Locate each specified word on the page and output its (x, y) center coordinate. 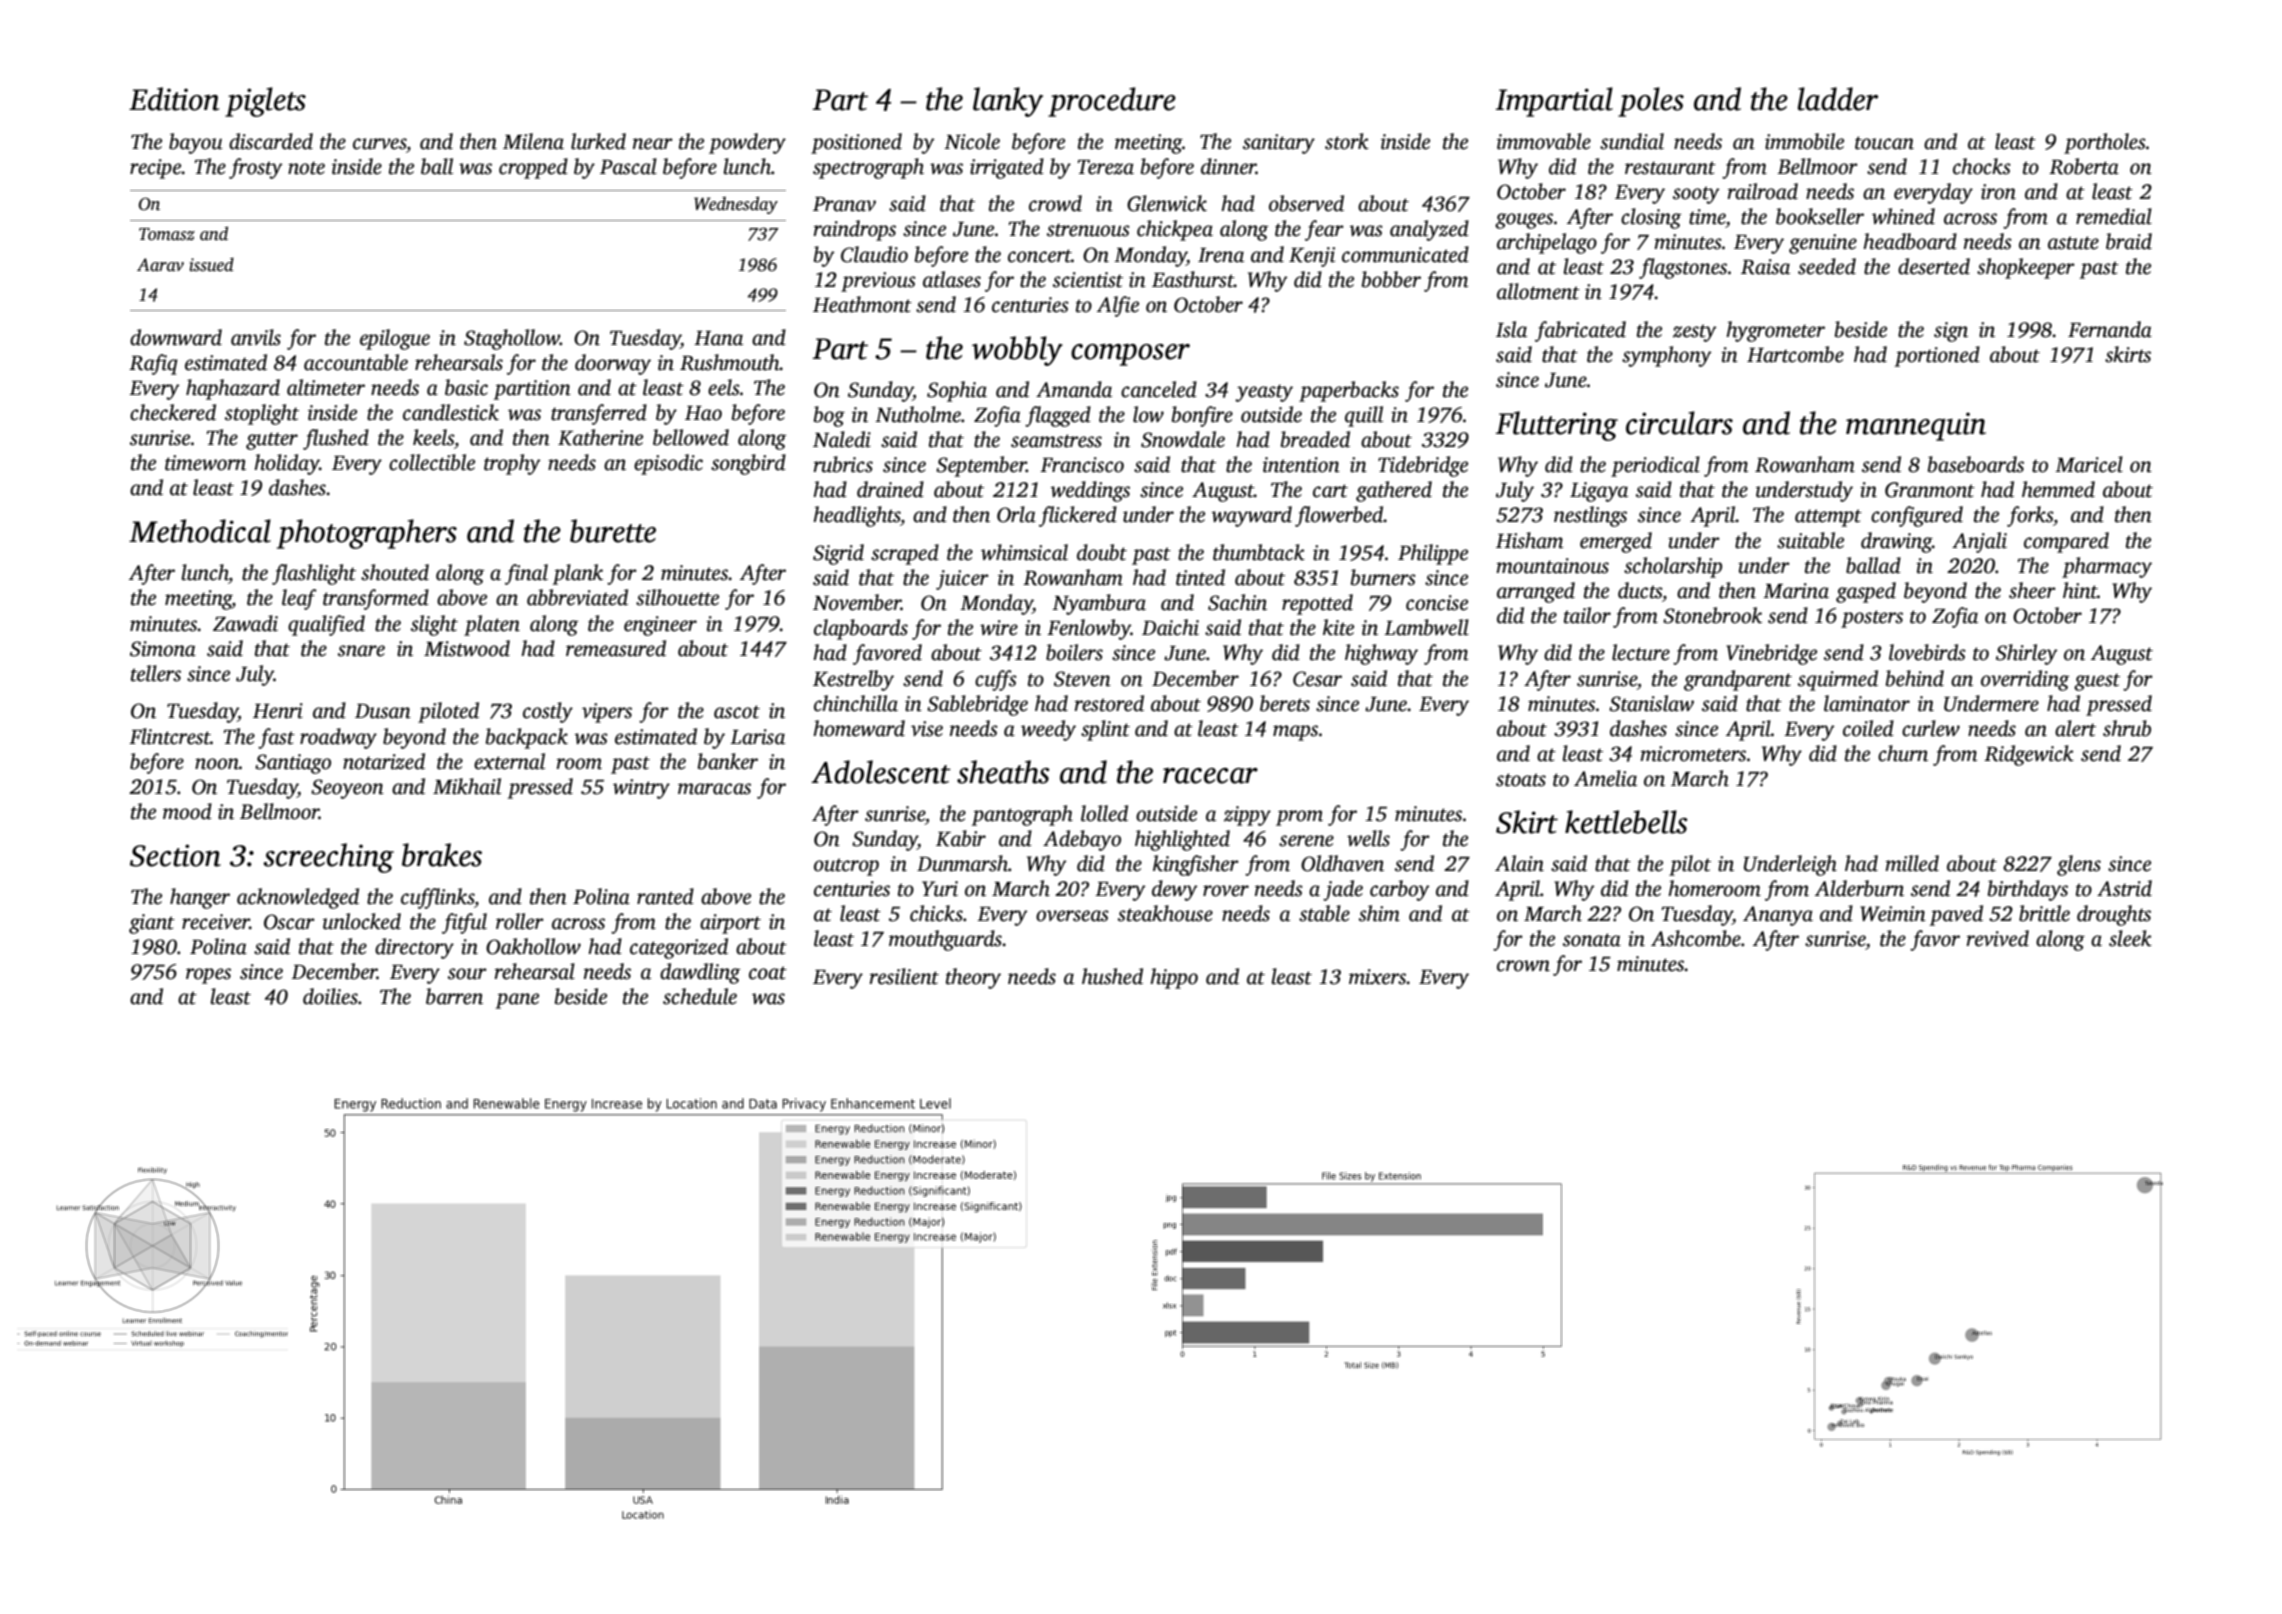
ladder (1838, 99)
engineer (660, 626)
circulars (1679, 423)
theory (973, 978)
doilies (330, 996)
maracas (714, 789)
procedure (1112, 102)
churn (1903, 753)
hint (2080, 590)
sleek (2130, 938)
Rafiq (153, 364)
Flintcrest (170, 736)
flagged (1058, 416)
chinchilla (856, 703)
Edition (174, 99)
